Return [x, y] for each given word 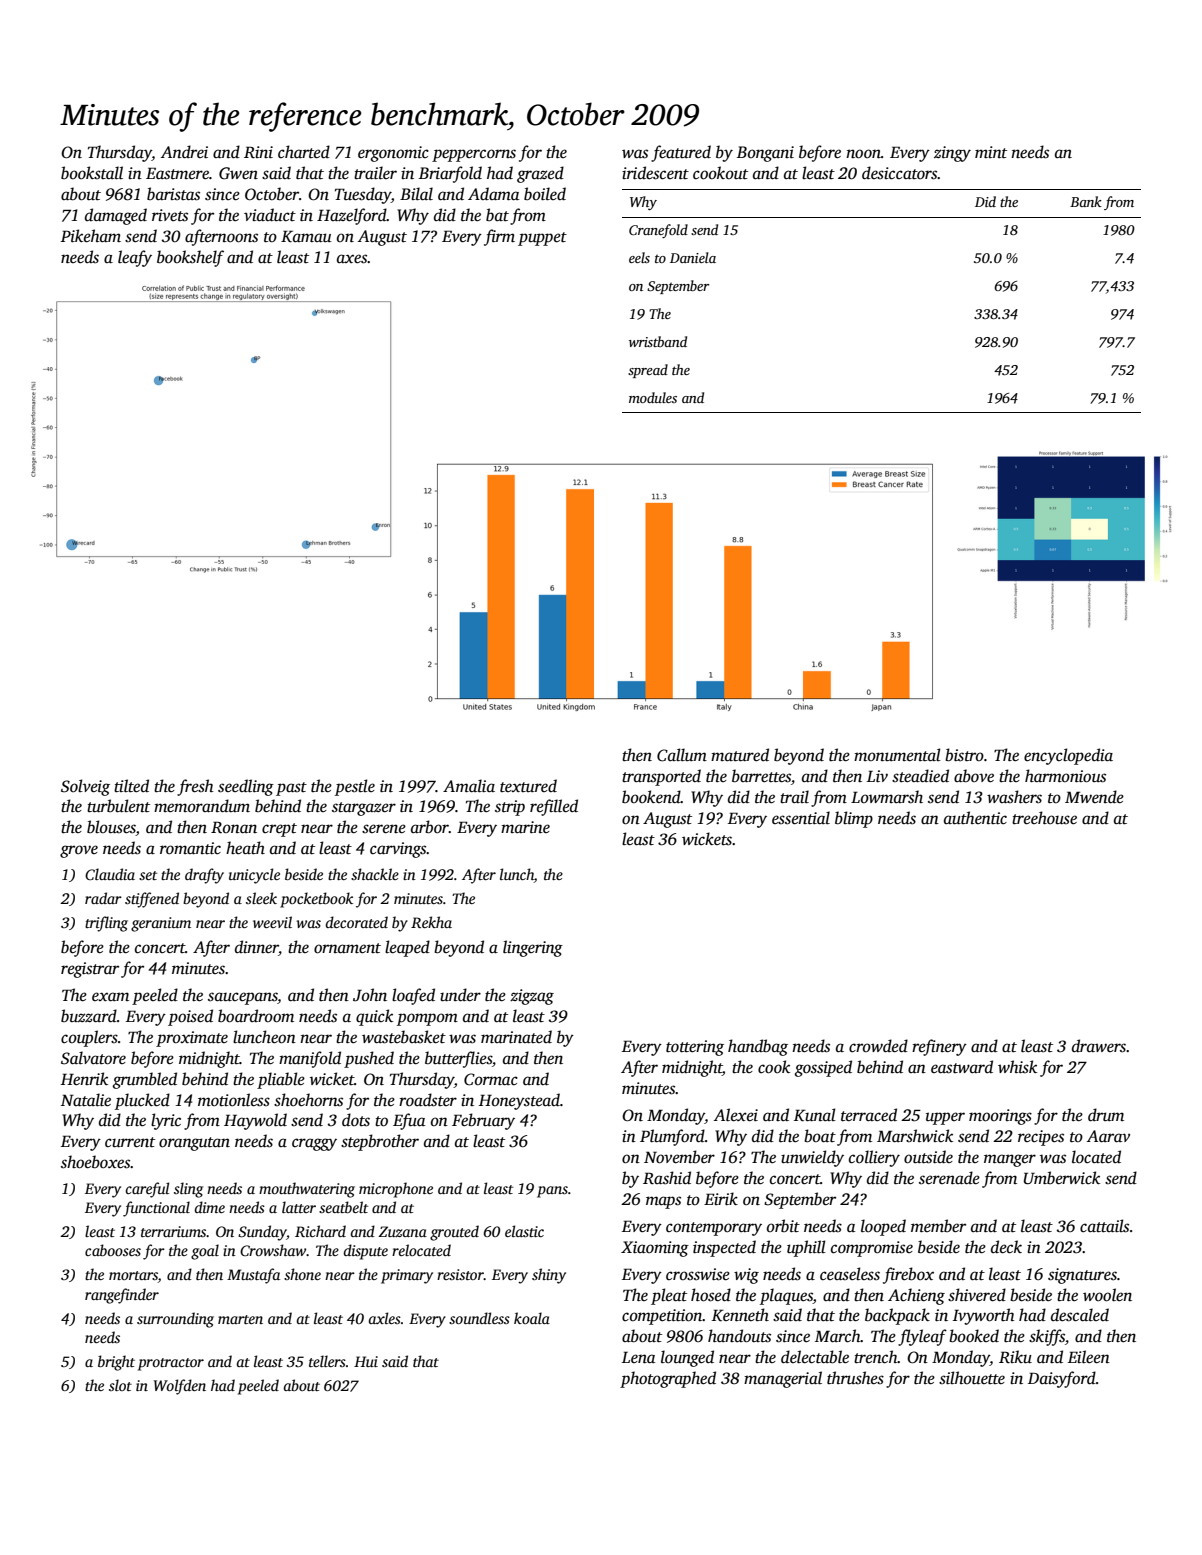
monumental [897, 755]
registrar [90, 970]
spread [648, 371]
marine [525, 827]
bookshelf [190, 258]
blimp [854, 819]
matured [740, 755]
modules [653, 397]
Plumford [672, 1137]
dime [210, 1207]
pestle [355, 787]
